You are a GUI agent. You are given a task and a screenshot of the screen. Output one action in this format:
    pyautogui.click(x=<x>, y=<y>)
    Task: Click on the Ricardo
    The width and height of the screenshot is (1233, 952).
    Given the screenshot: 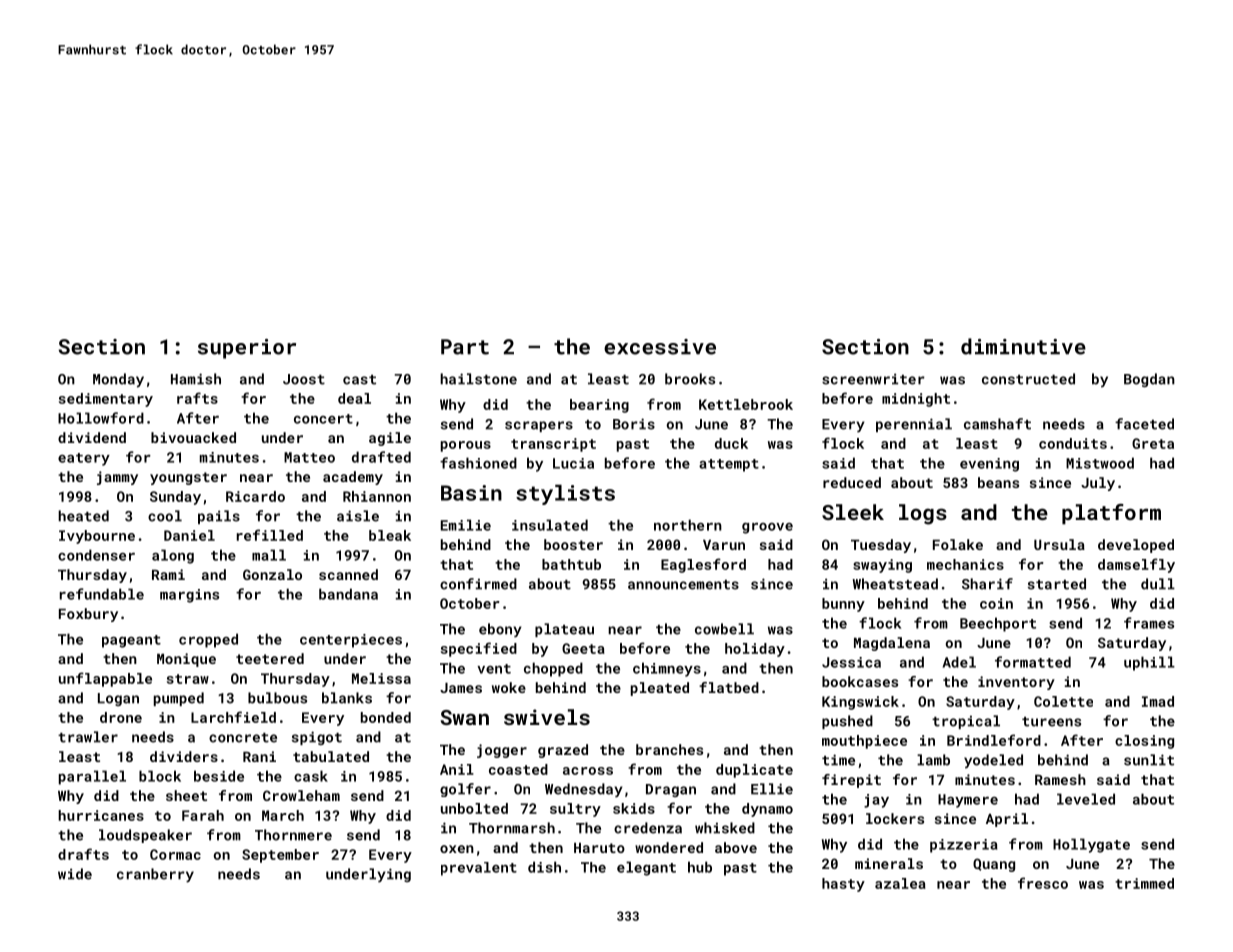 What is the action you would take?
    pyautogui.click(x=255, y=496)
